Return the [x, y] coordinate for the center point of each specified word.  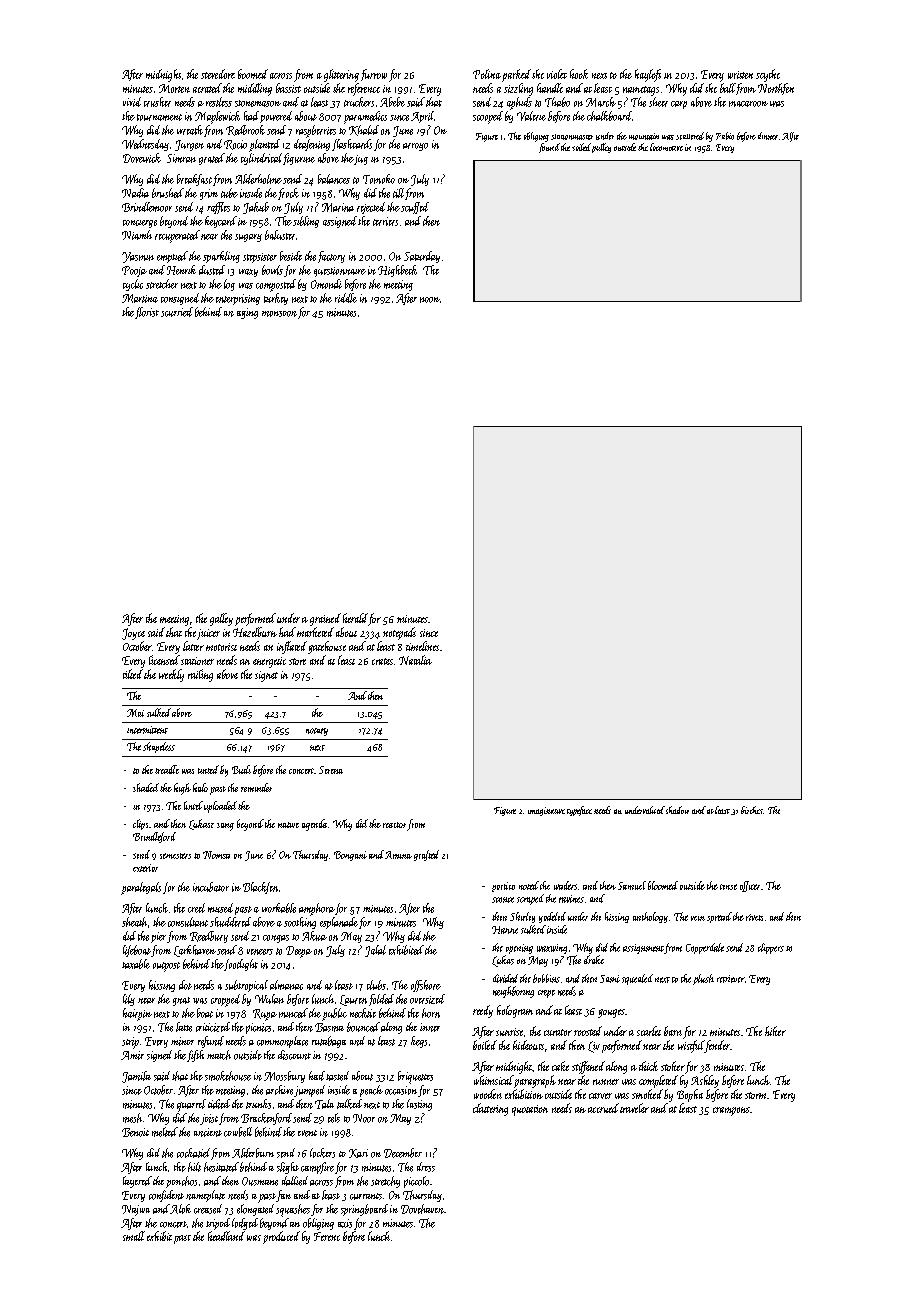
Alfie [790, 137]
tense [728, 887]
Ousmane [260, 1181]
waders [565, 885]
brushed [168, 193]
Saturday [422, 257]
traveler [634, 1108]
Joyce [133, 634]
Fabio [725, 136]
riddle [346, 298]
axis [345, 1223]
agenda [314, 825]
